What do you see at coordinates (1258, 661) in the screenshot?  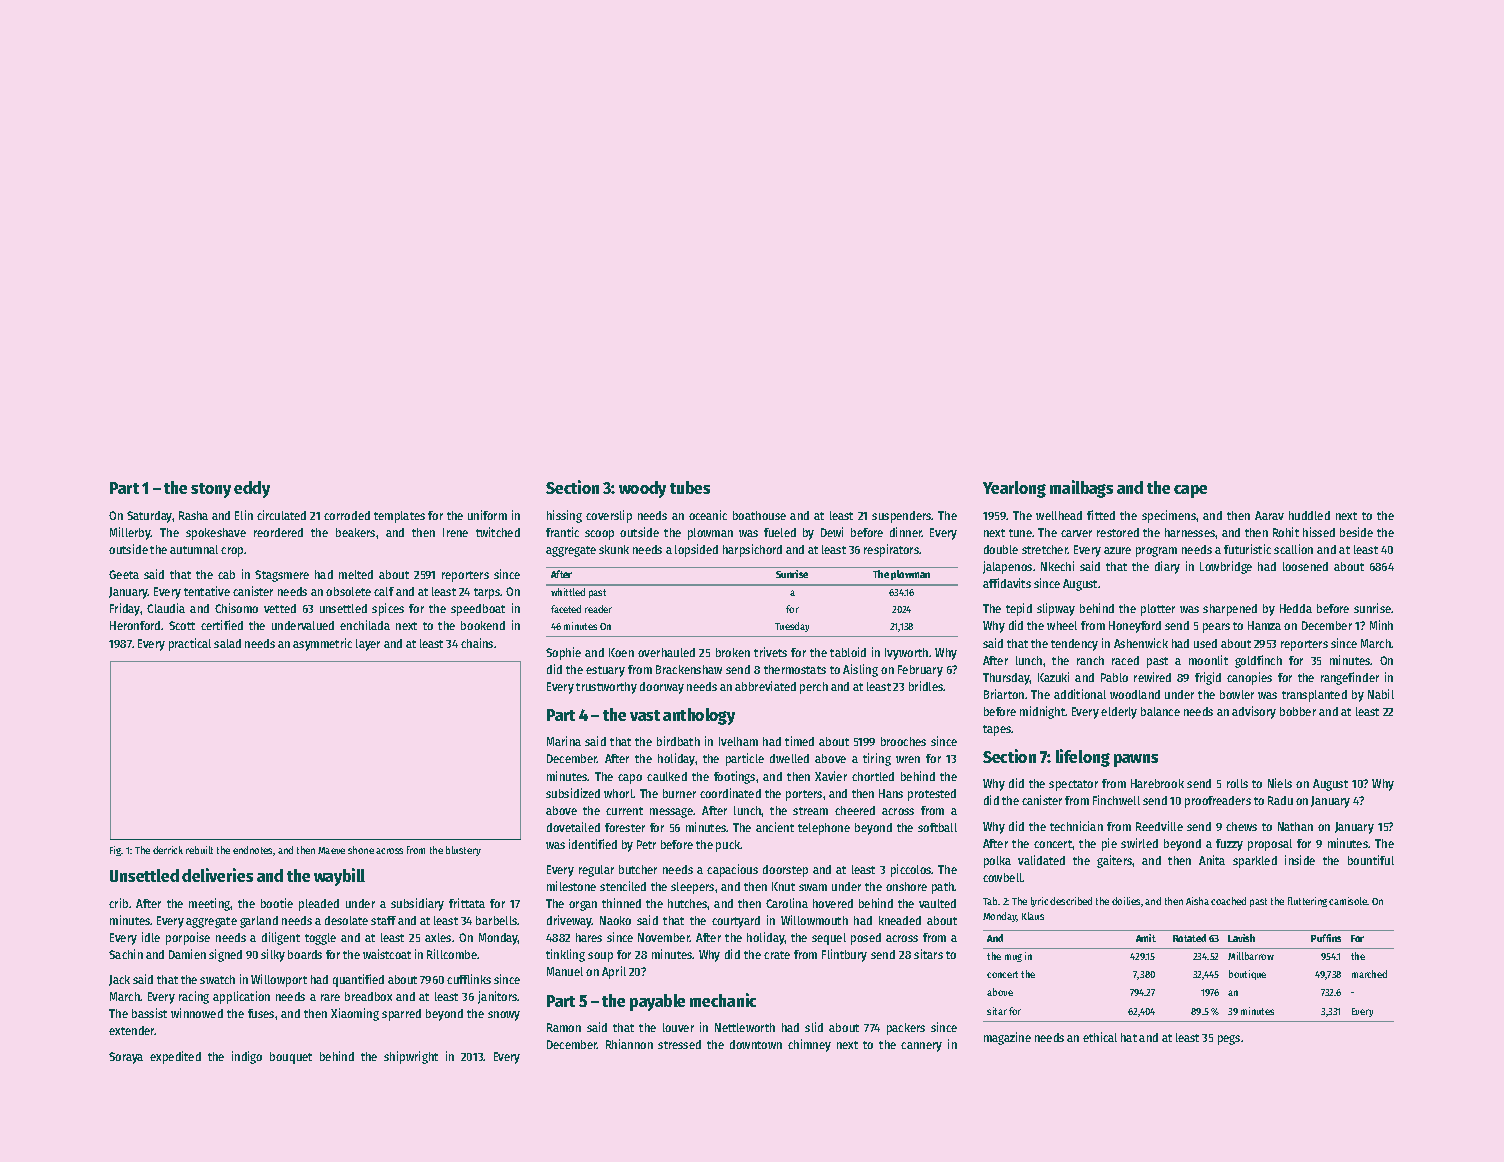 I see `goldfinch` at bounding box center [1258, 661].
